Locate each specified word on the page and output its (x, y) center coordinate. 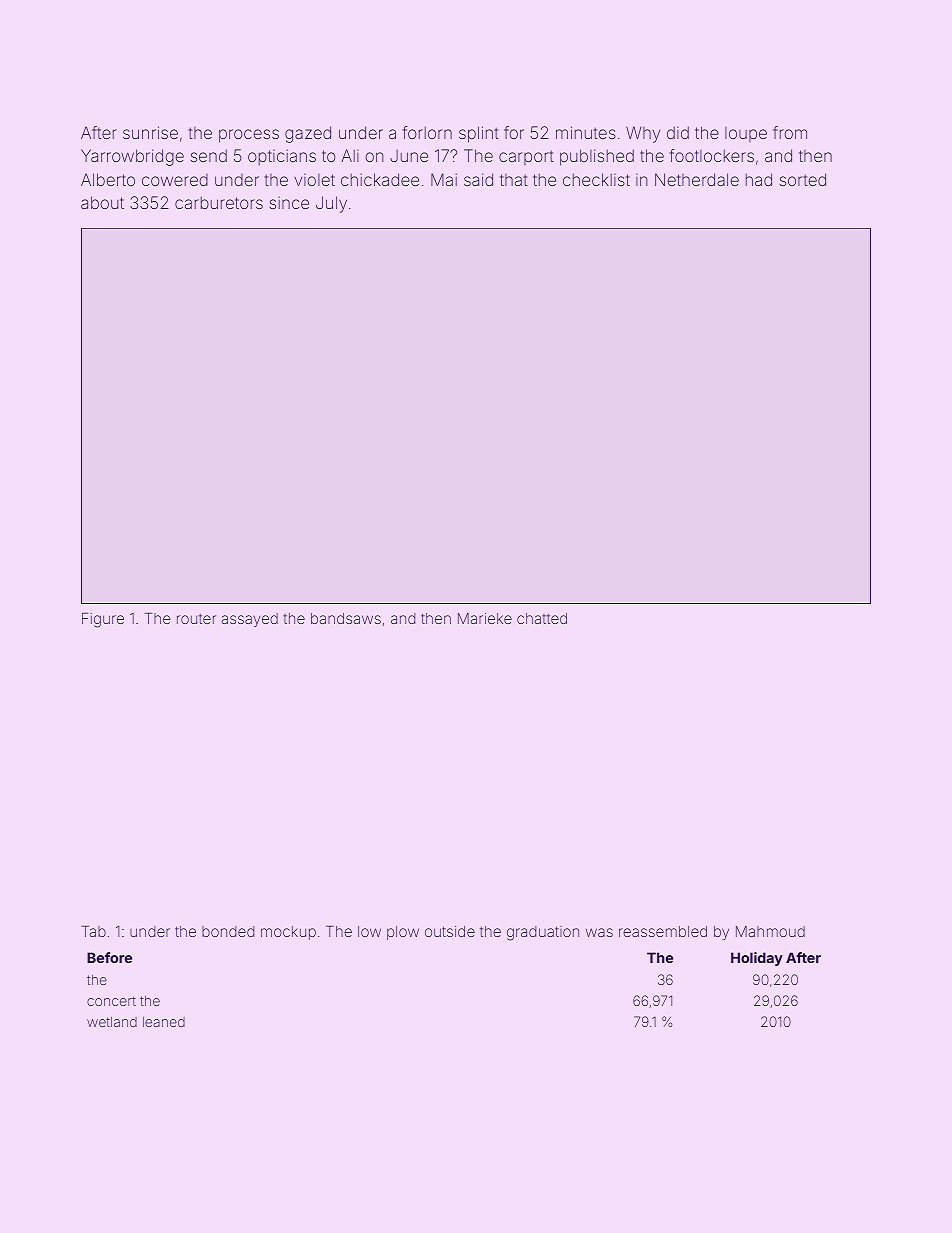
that (514, 180)
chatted (542, 618)
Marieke (485, 618)
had (759, 179)
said (478, 179)
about (102, 202)
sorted (803, 179)
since (289, 202)
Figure (103, 620)
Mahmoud (770, 931)
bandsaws (346, 618)
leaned (164, 1022)
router (196, 619)
